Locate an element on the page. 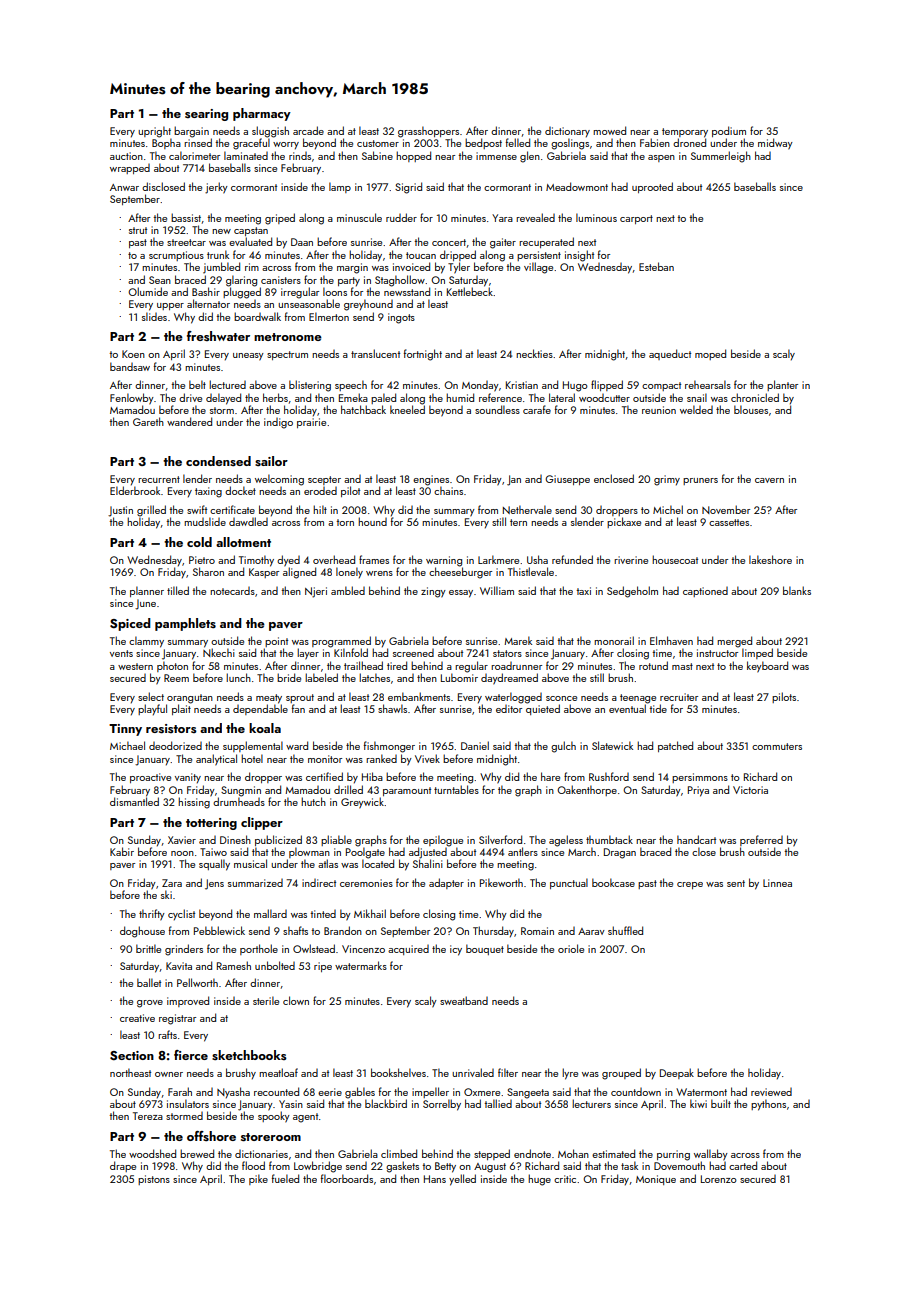 The image size is (924, 1308). ageless is located at coordinates (566, 841).
